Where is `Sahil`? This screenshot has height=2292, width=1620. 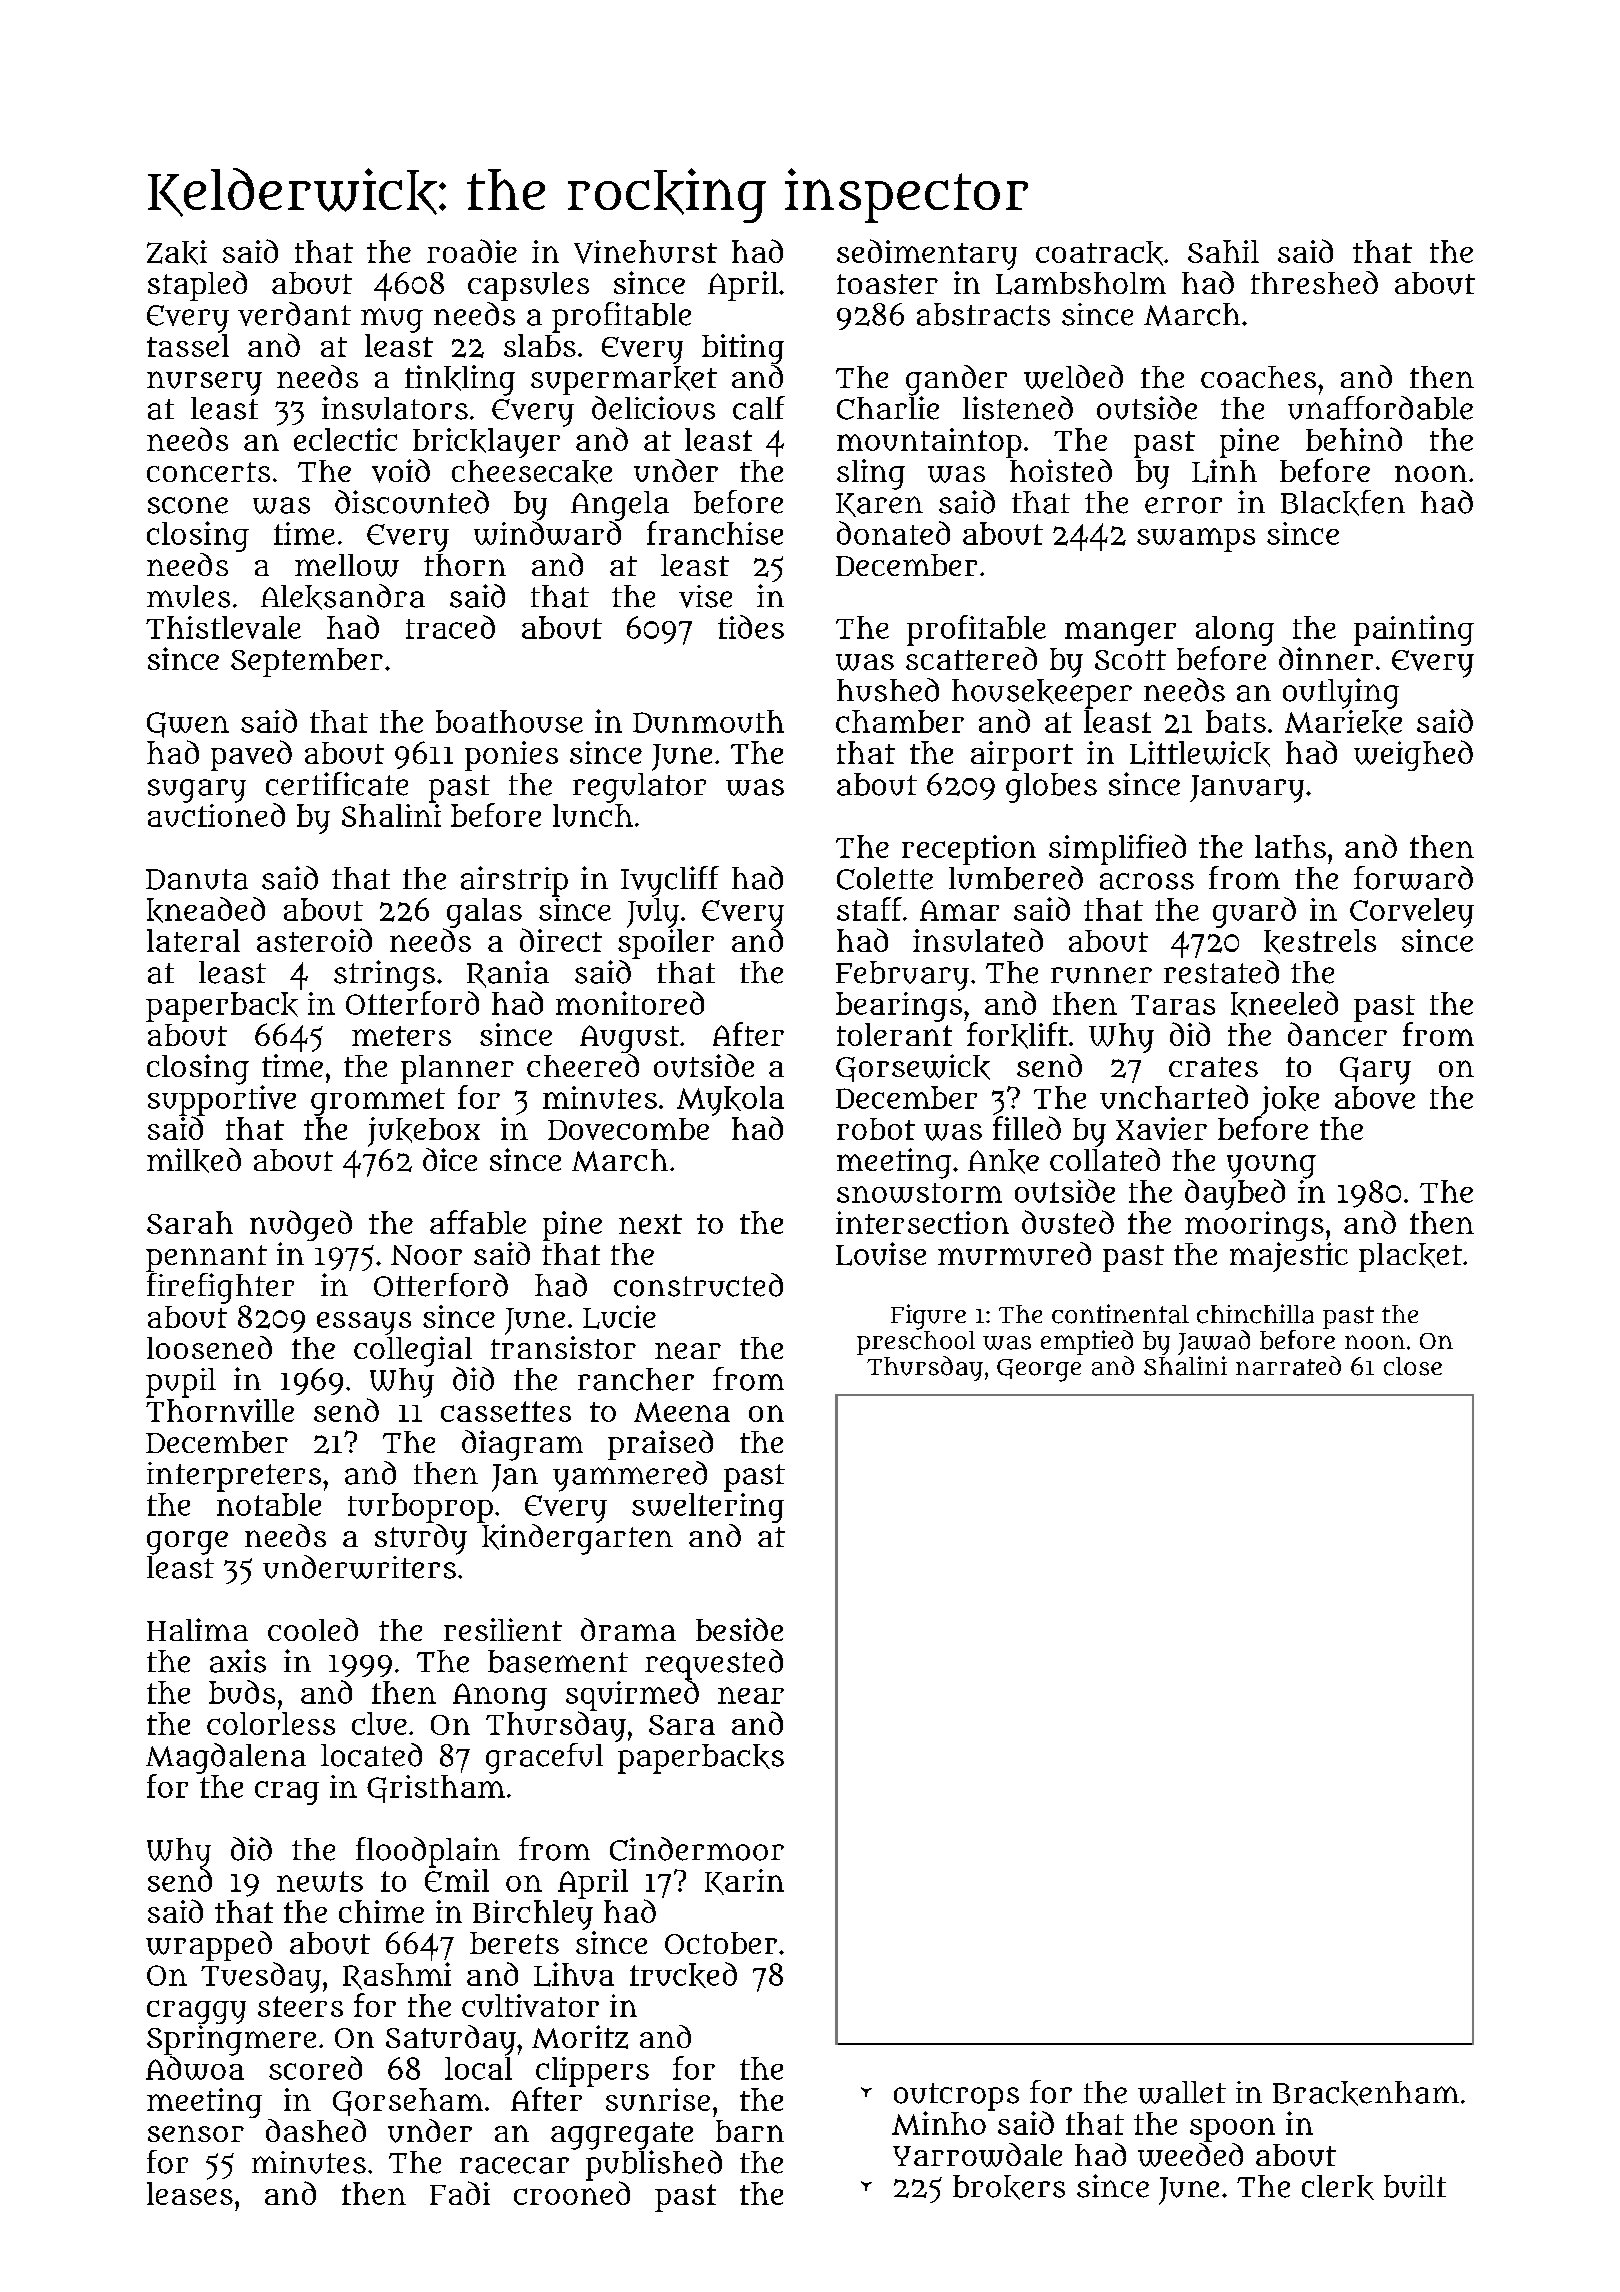
Sahil is located at coordinates (1223, 251).
